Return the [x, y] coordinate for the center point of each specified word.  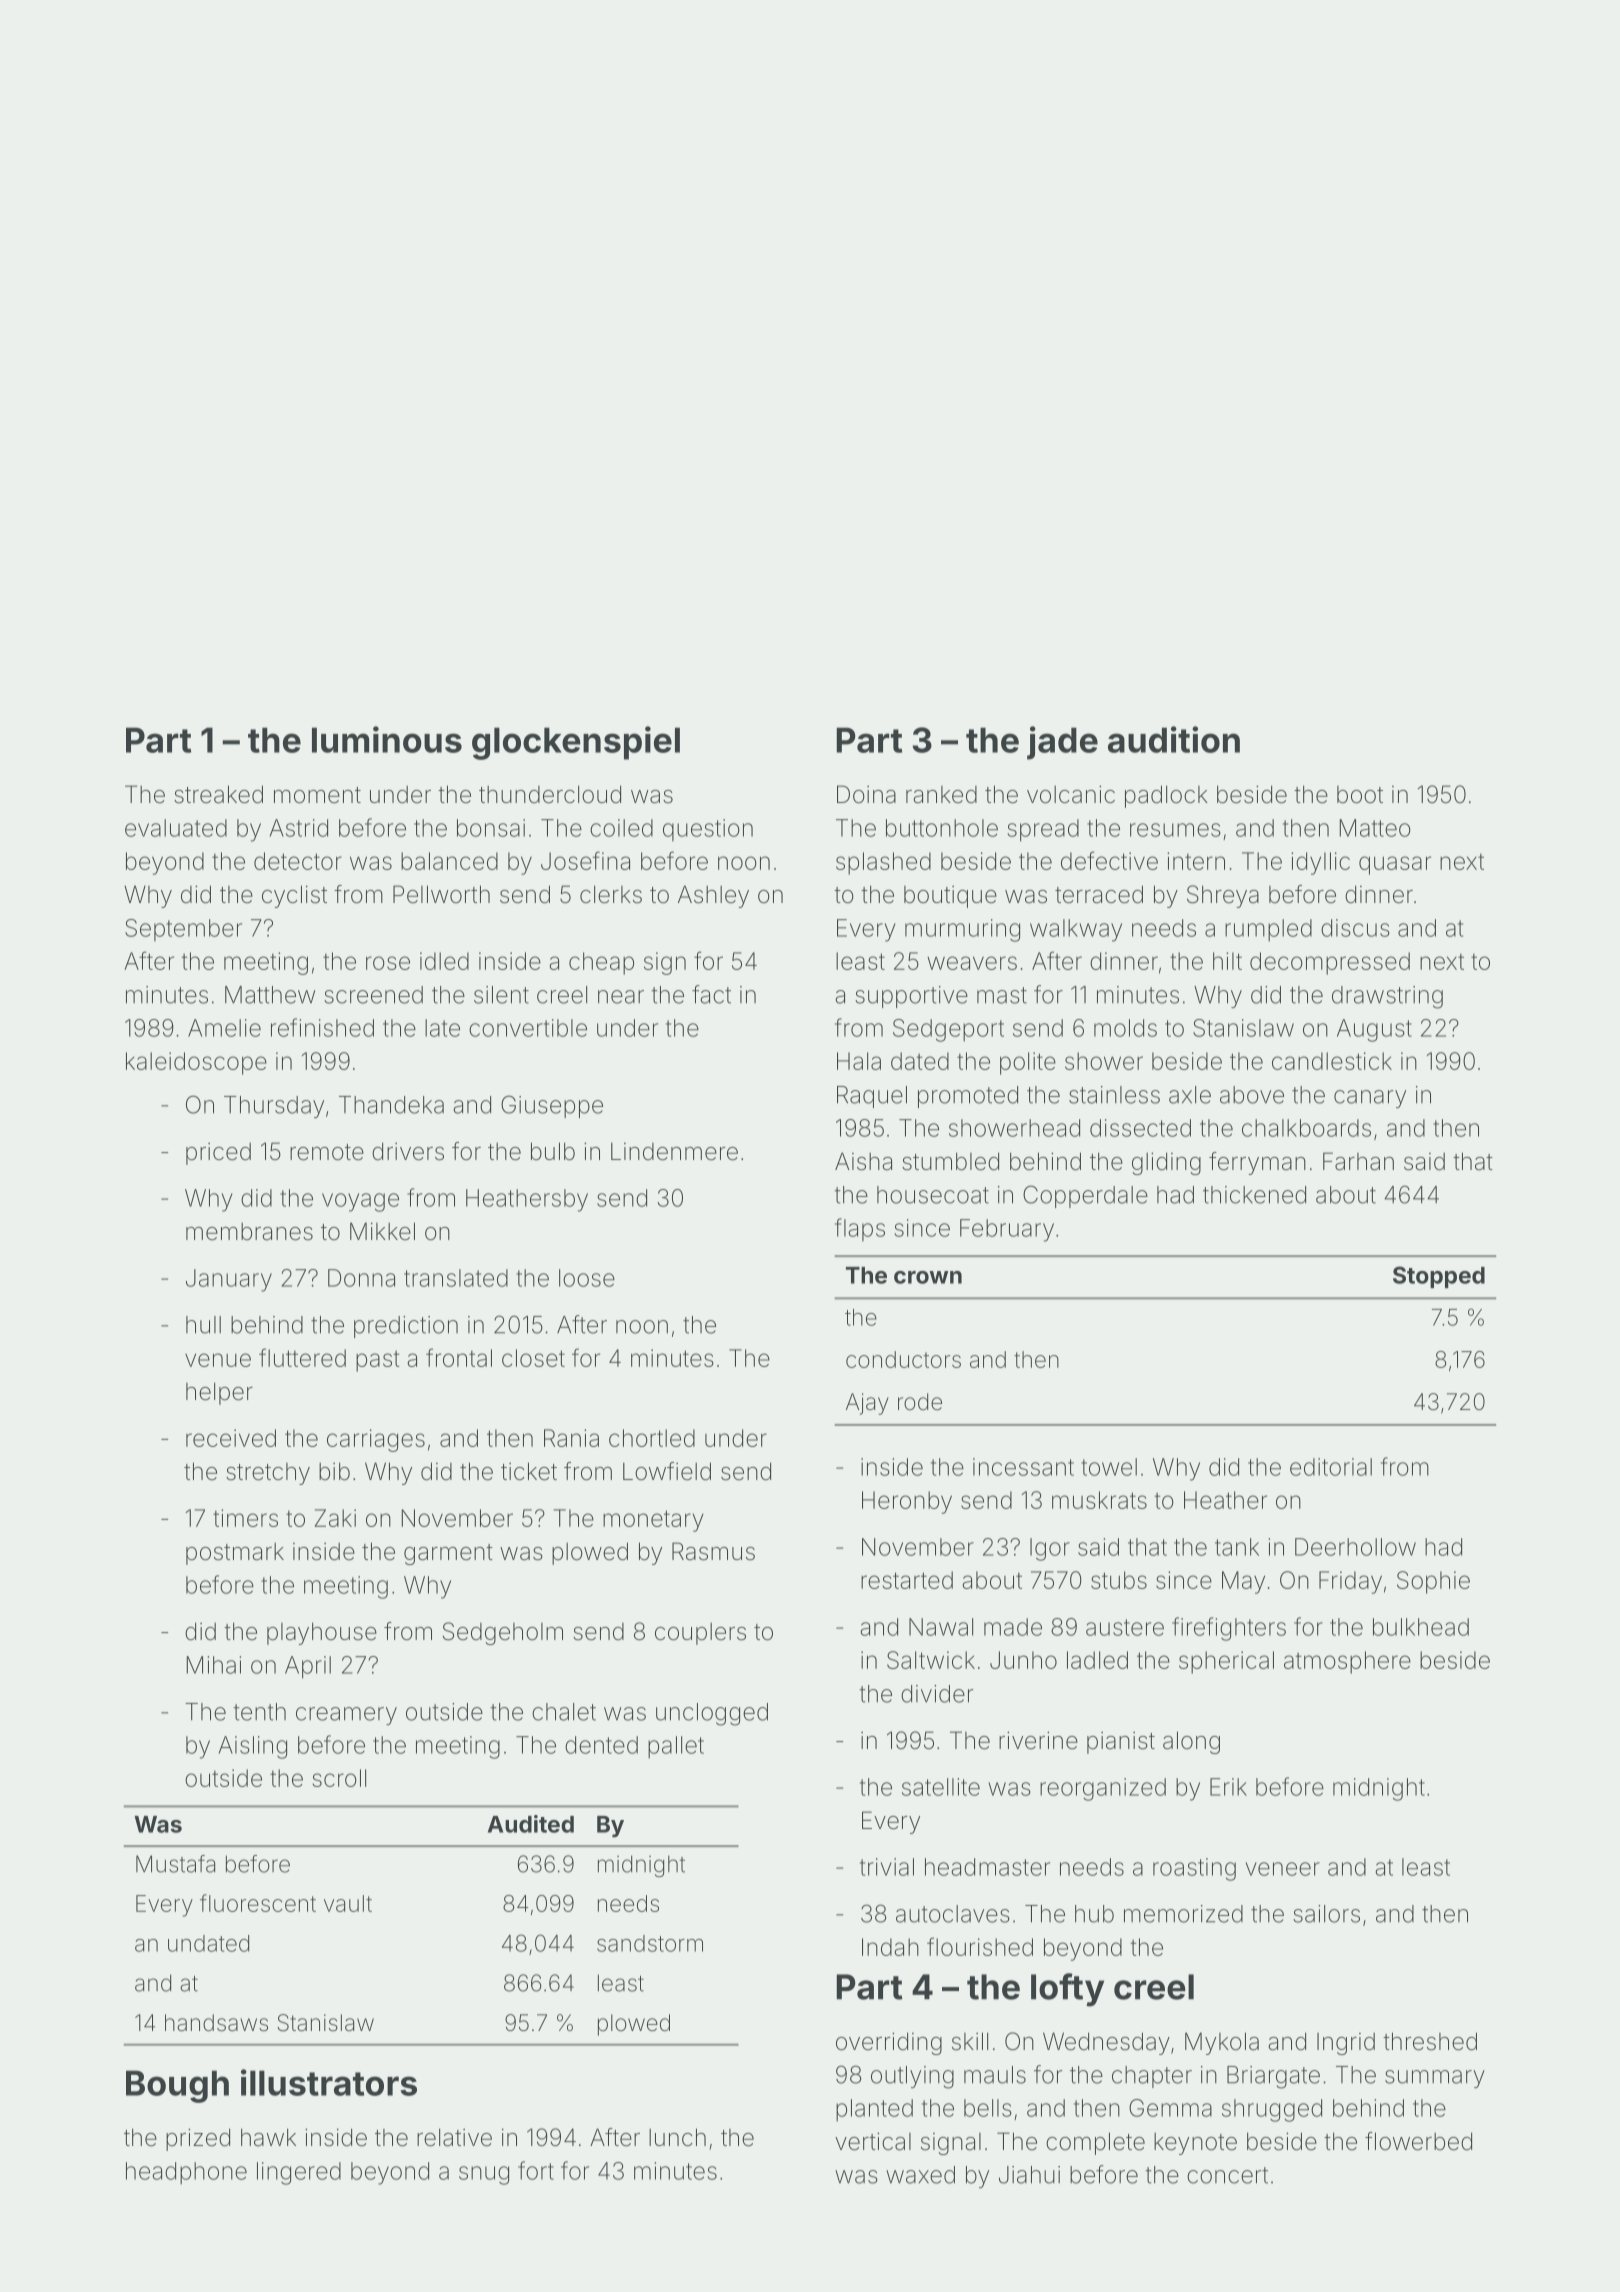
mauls [995, 2075]
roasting [1194, 1869]
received [231, 1438]
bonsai [491, 828]
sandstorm [650, 1943]
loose [587, 1278]
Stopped [1439, 1277]
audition [1174, 739]
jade [1062, 743]
